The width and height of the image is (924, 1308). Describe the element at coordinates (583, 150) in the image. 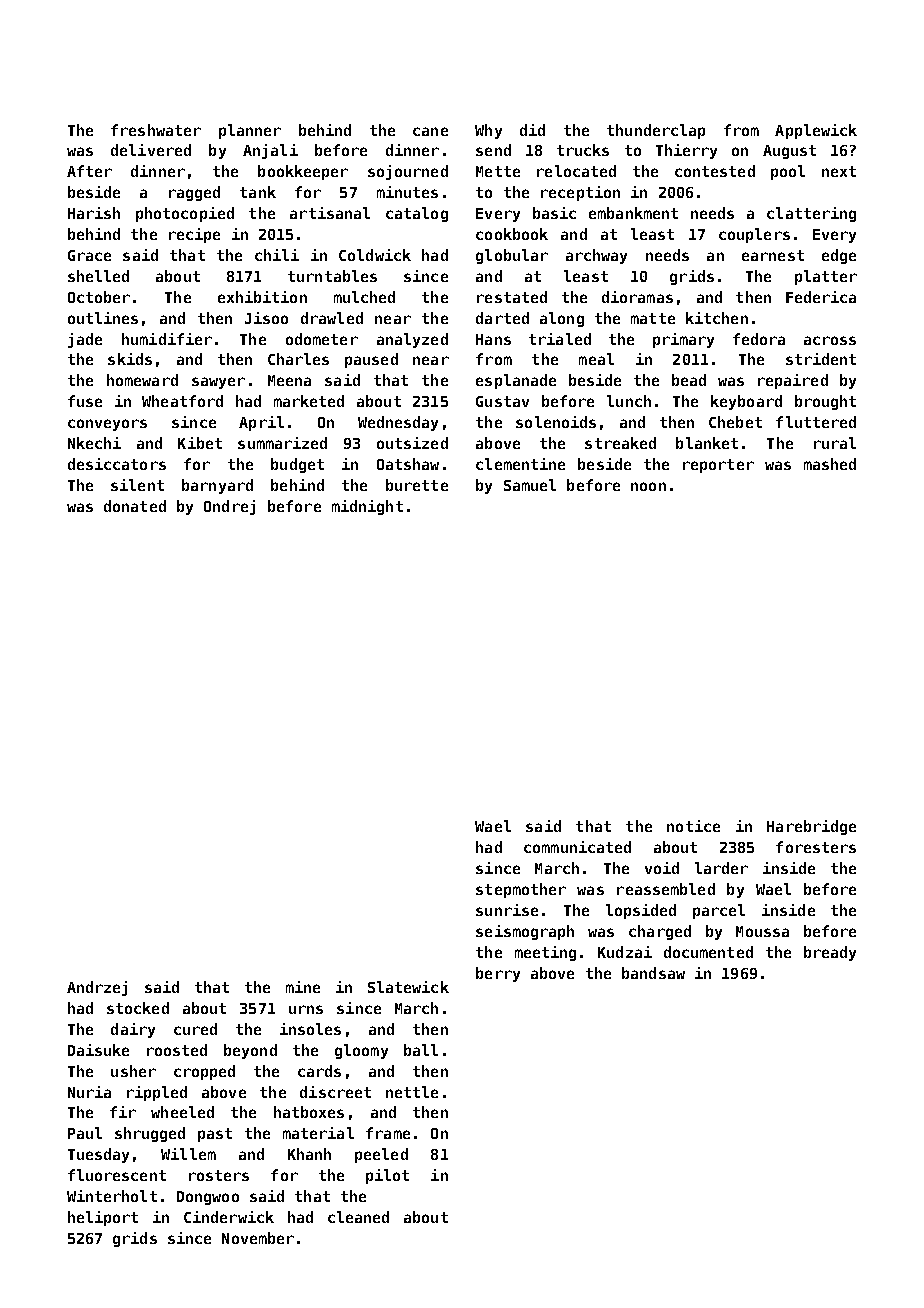

I see `trucks` at that location.
